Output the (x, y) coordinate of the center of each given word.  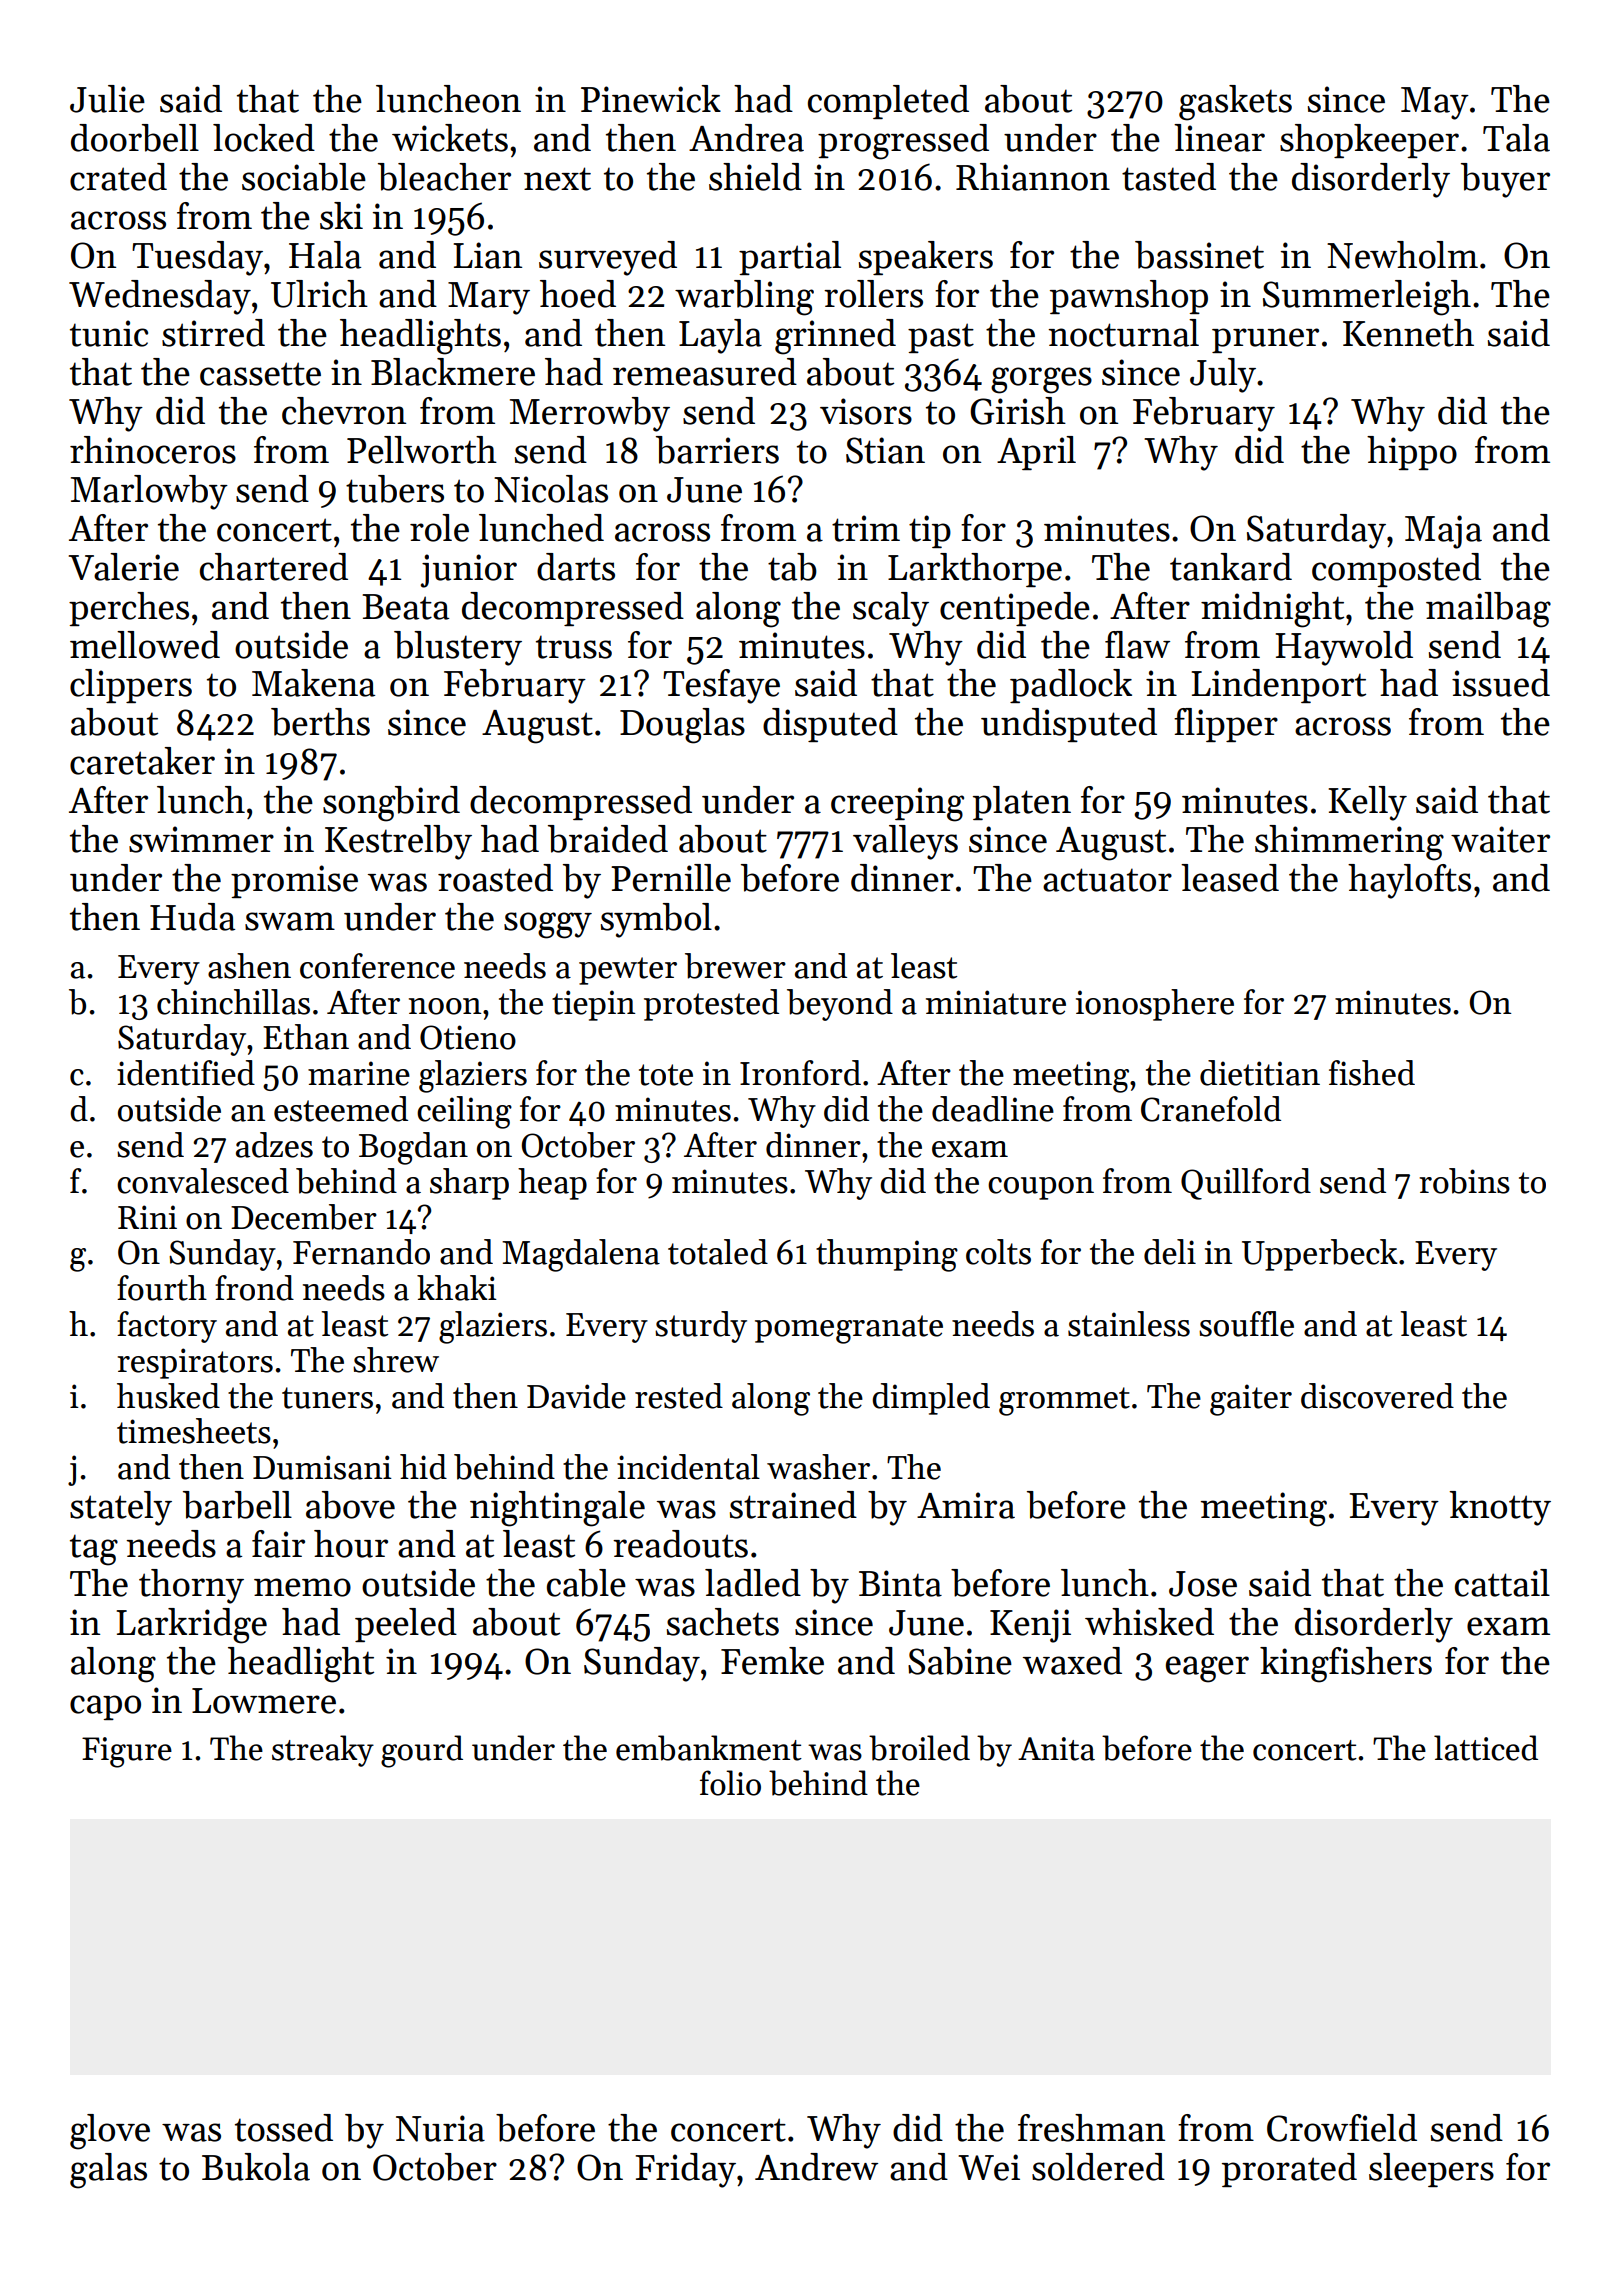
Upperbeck (1320, 1255)
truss (574, 647)
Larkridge (192, 1626)
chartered (274, 567)
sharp (469, 1184)
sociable (304, 177)
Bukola (256, 2167)
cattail (1502, 1583)
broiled (919, 1748)
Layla (720, 336)
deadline (993, 1109)
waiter (1500, 839)
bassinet (1199, 255)
